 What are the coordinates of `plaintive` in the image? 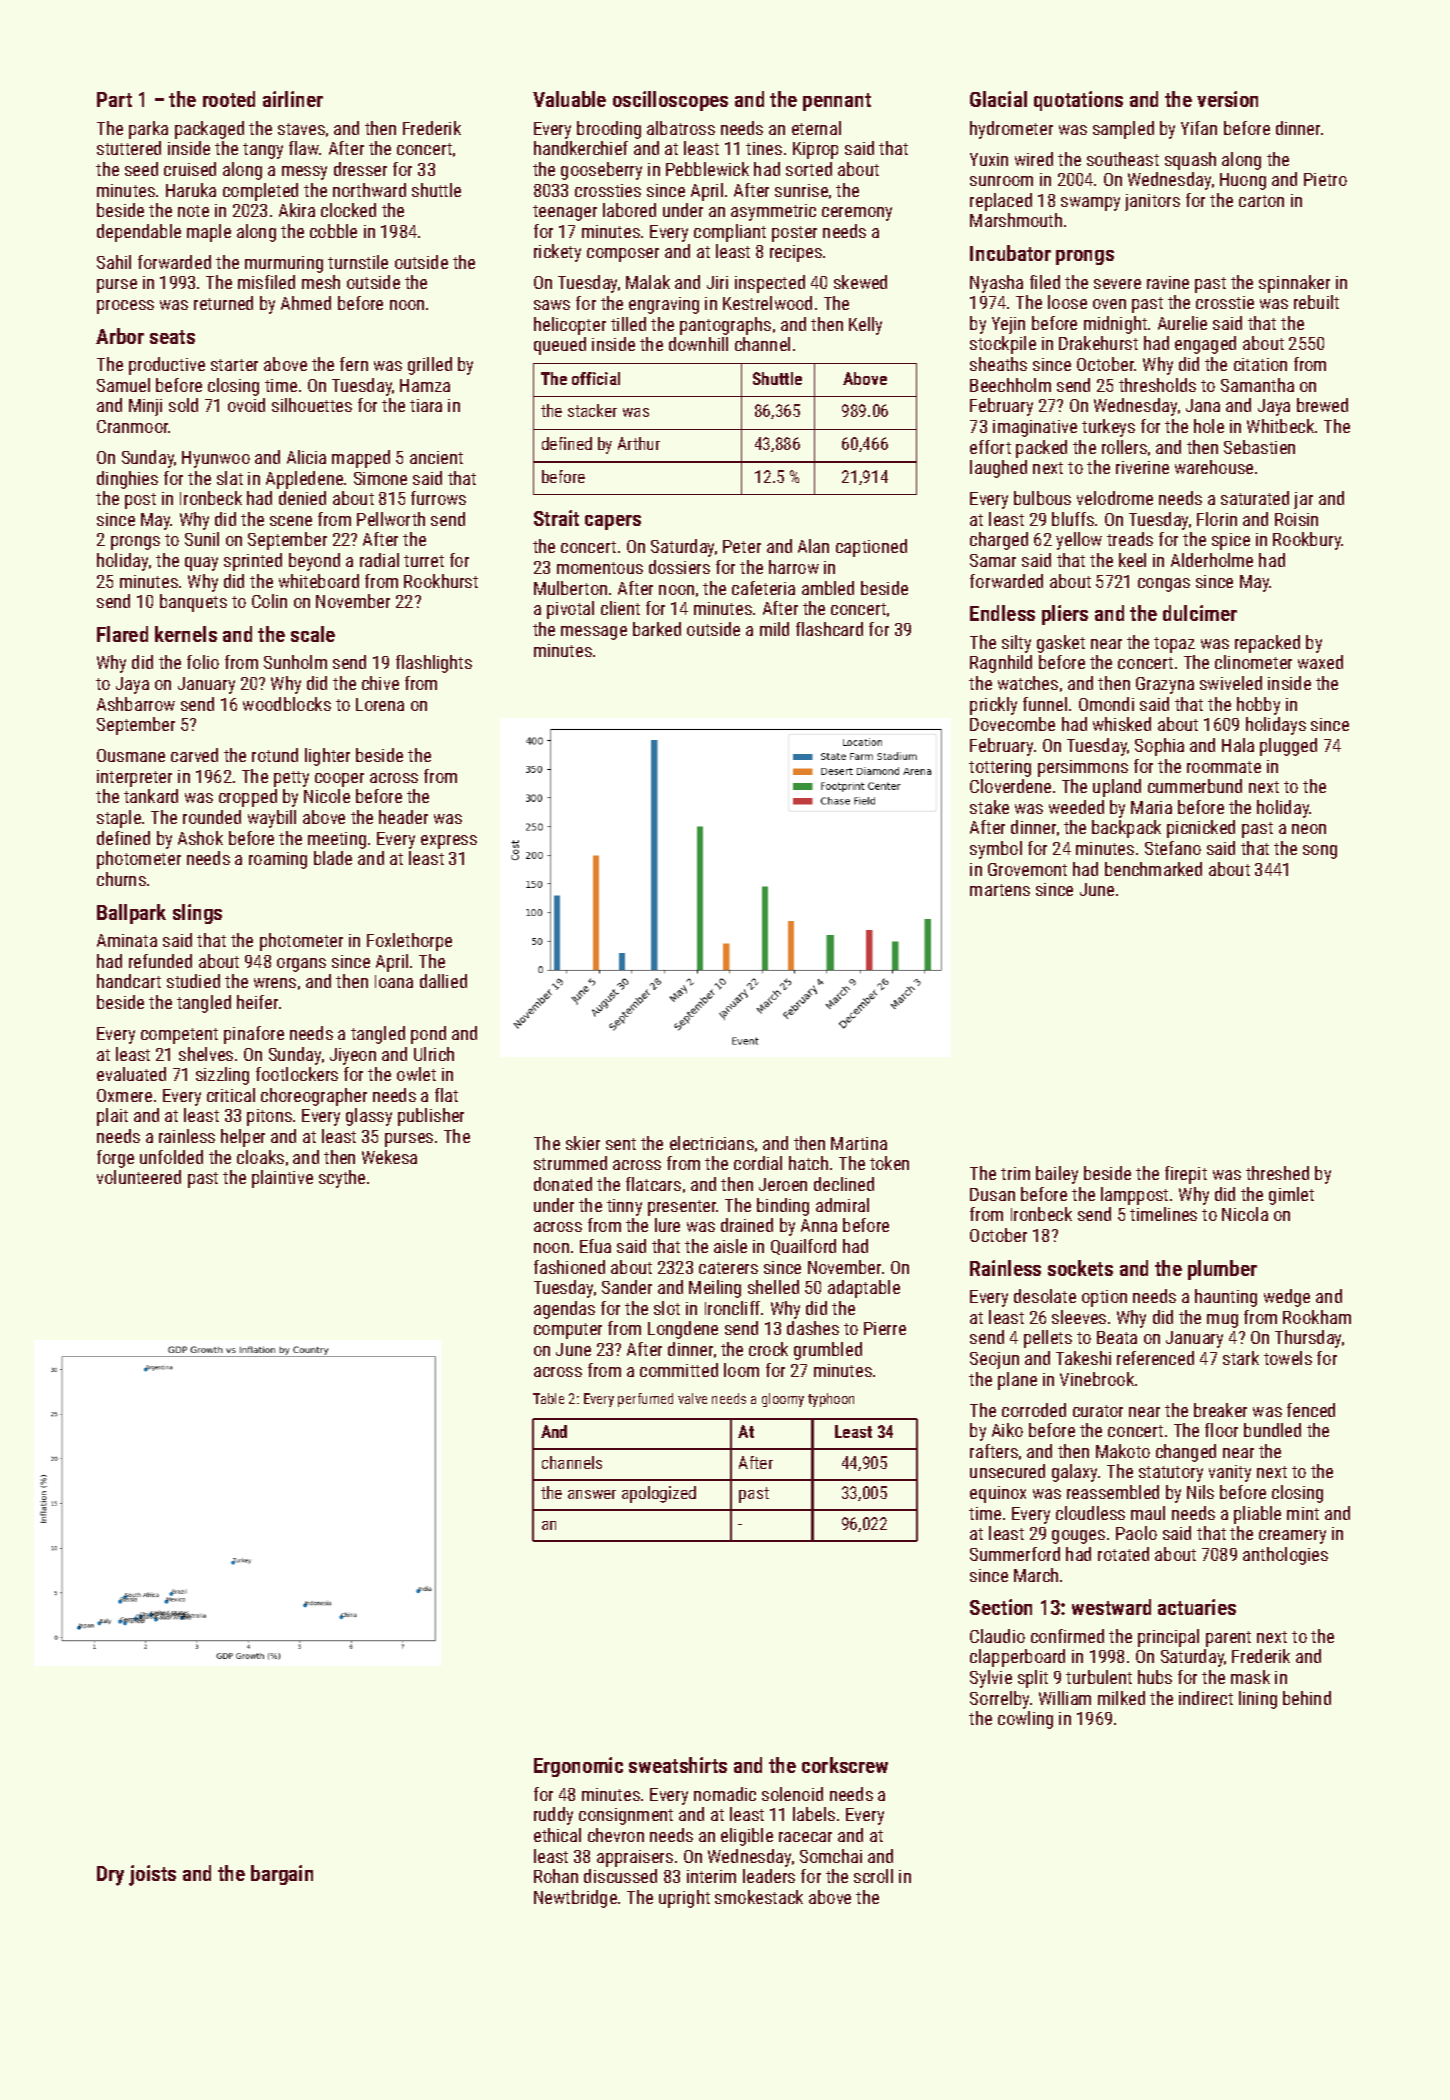 It's located at (282, 1179).
